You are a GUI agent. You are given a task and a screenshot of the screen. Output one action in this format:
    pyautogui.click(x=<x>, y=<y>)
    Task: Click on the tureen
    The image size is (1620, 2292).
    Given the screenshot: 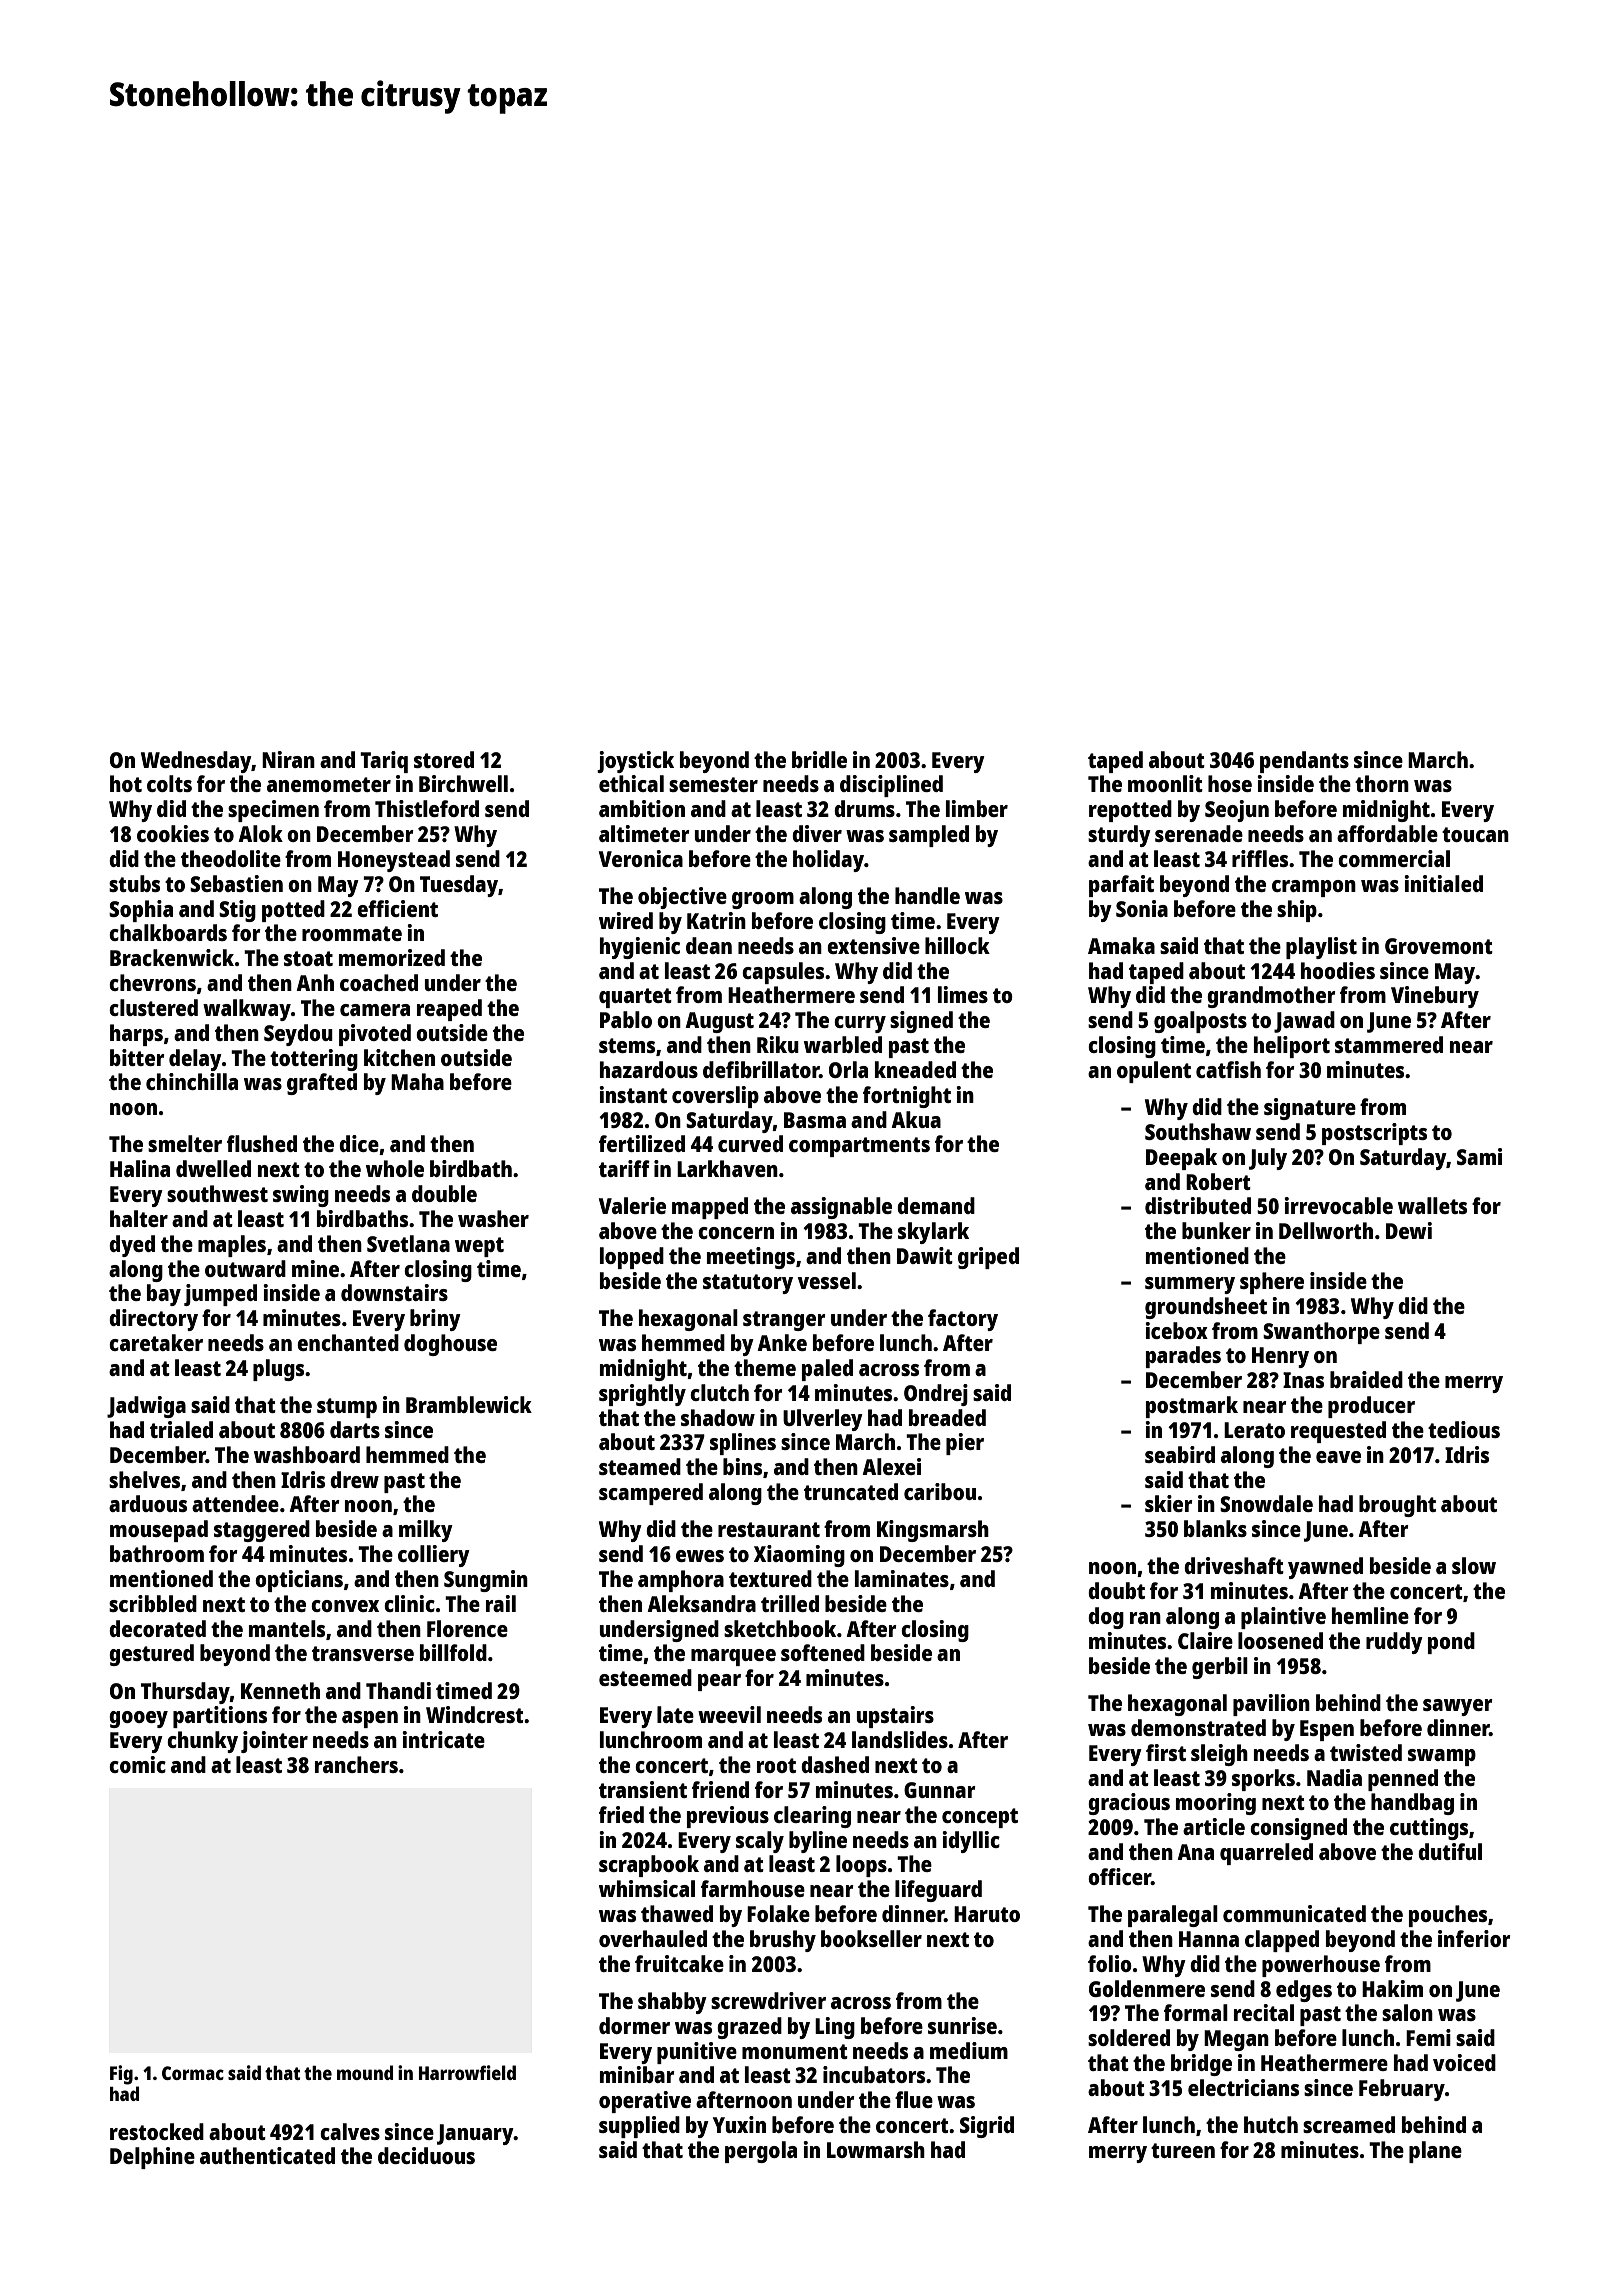 What is the action you would take?
    pyautogui.click(x=1183, y=2150)
